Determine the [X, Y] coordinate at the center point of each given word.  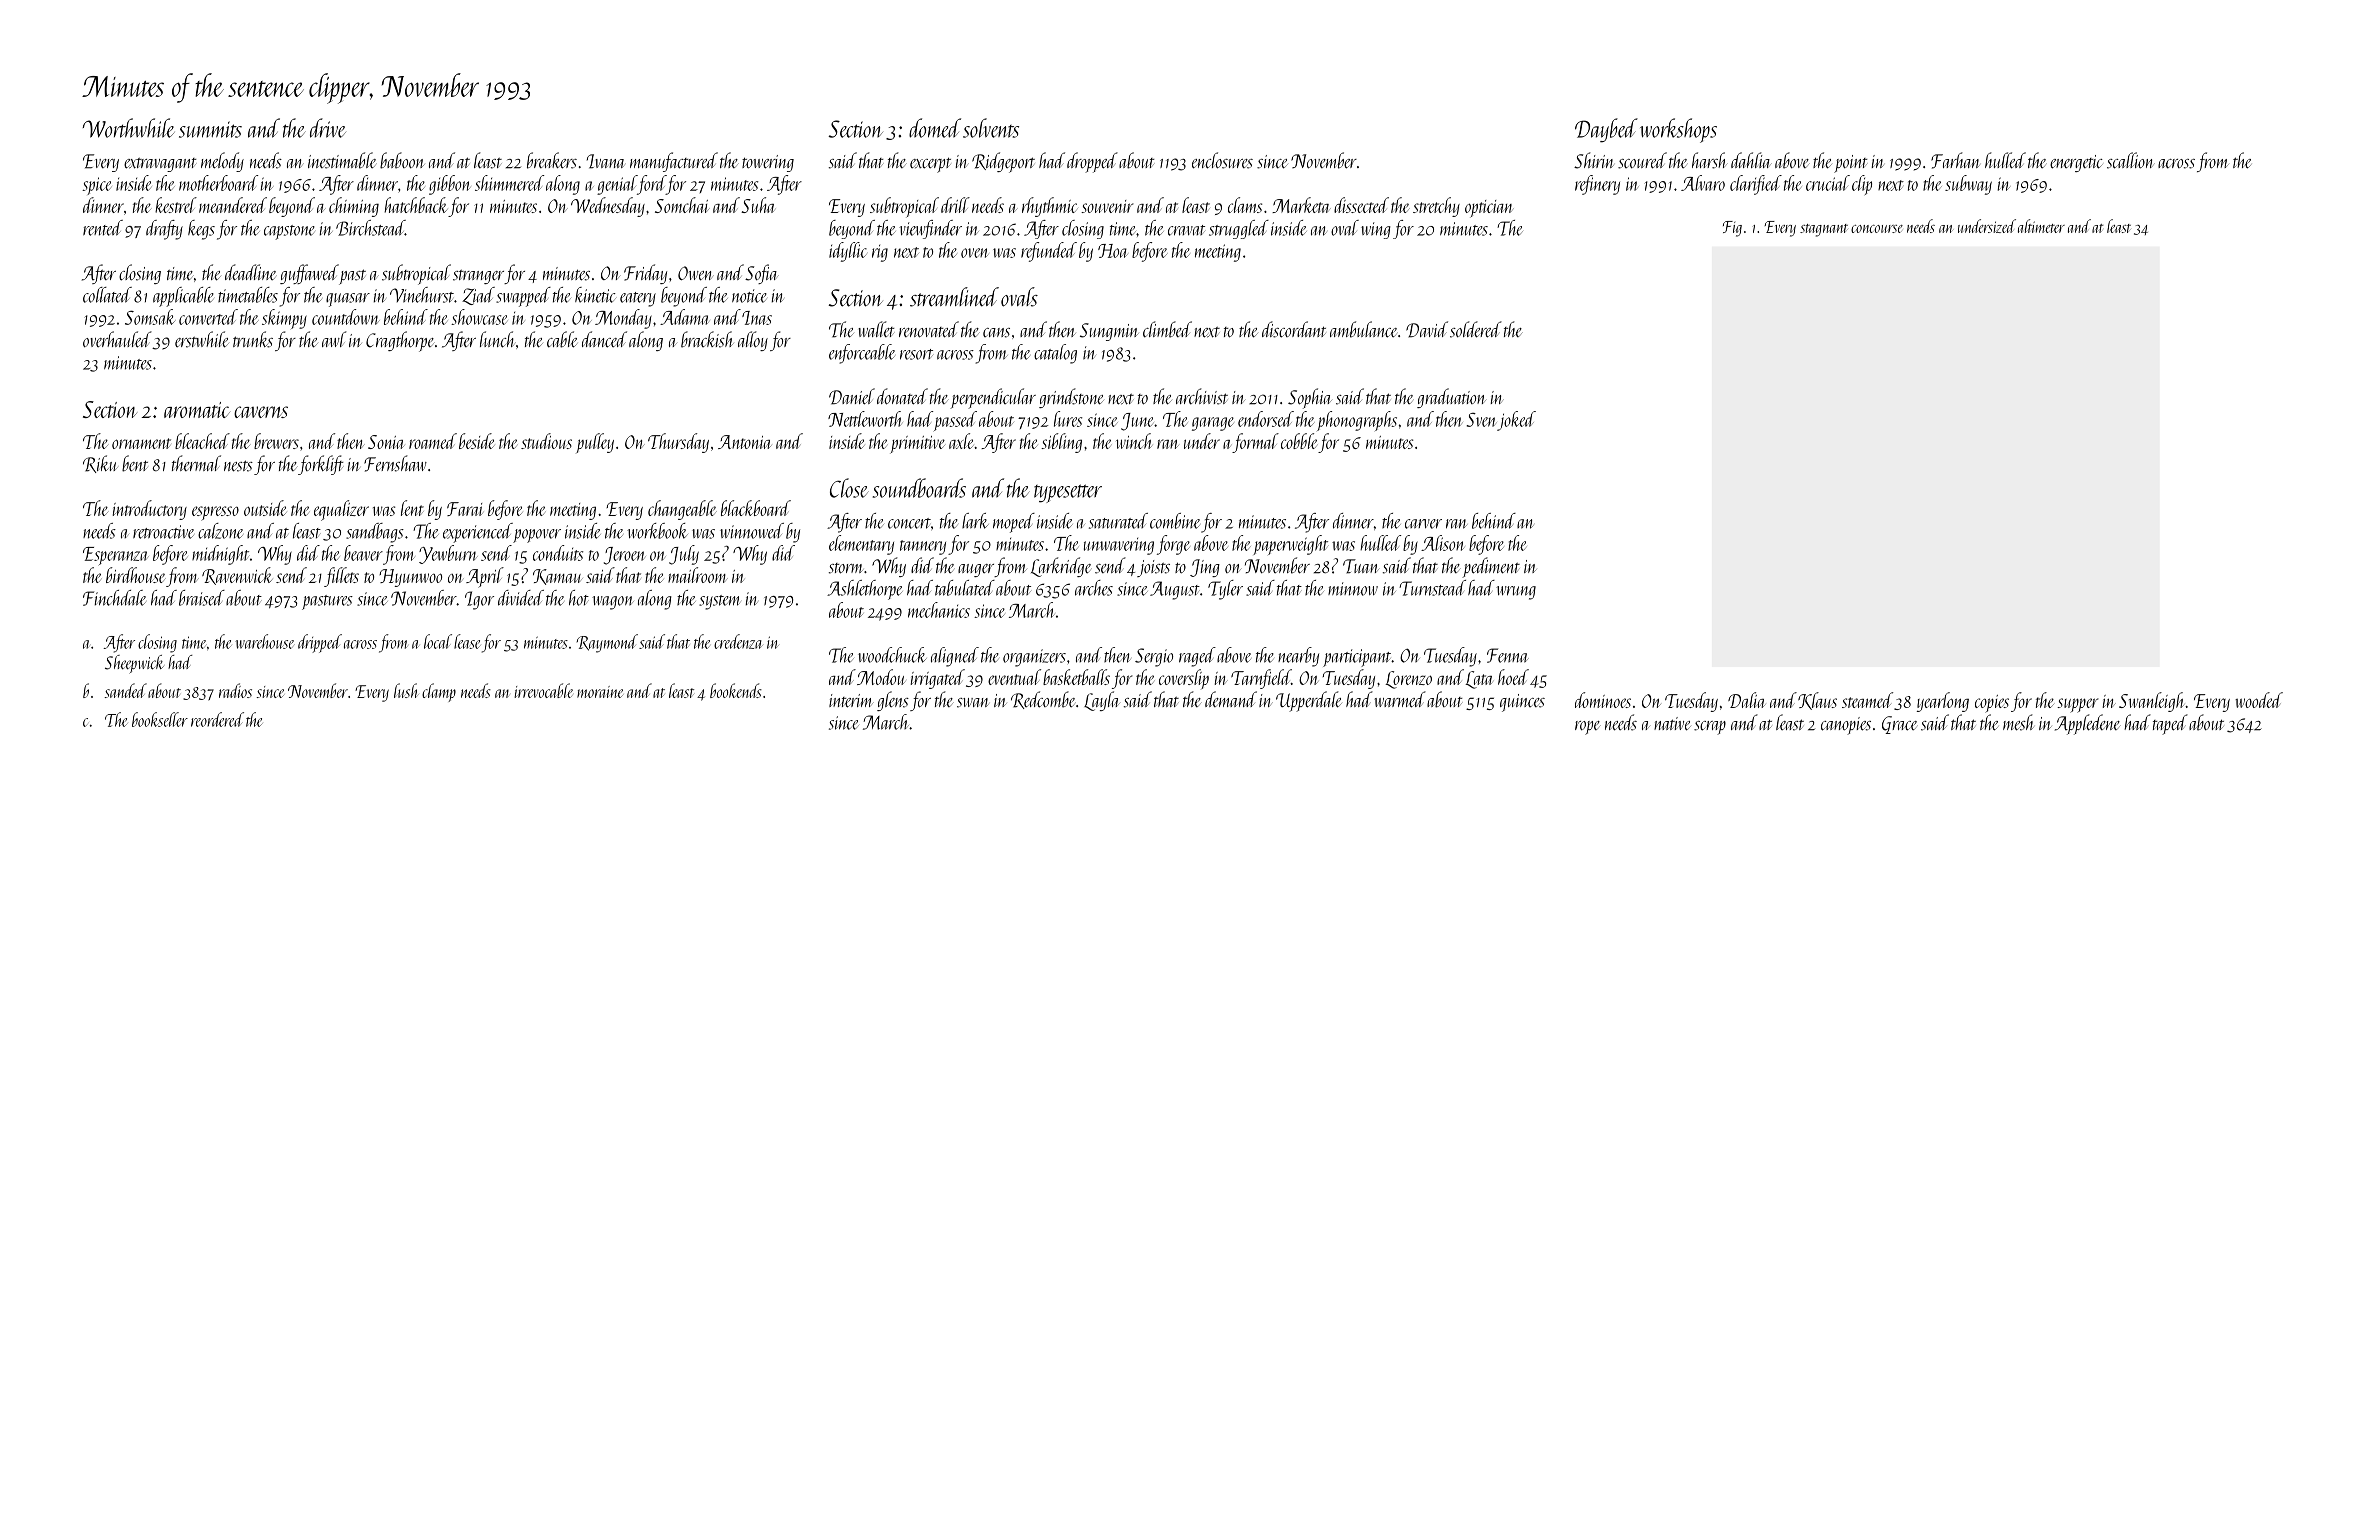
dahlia [1751, 160]
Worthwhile [129, 128]
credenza [738, 641]
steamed [1867, 700]
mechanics [939, 610]
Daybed [1606, 130]
